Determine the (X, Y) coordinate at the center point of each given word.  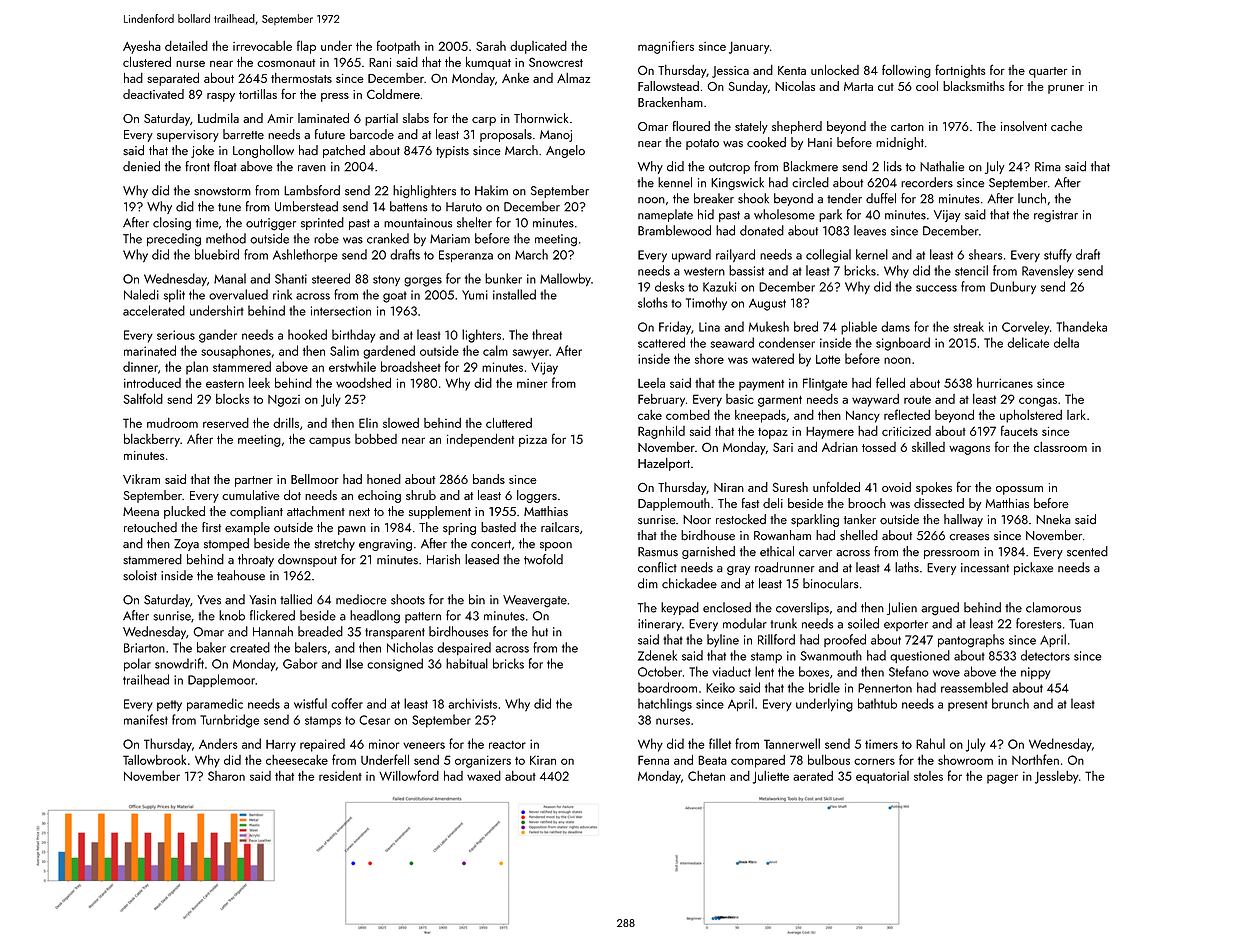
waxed (484, 776)
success (936, 288)
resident (340, 776)
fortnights (960, 71)
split (174, 295)
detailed (186, 46)
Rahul (930, 743)
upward (691, 255)
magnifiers (666, 47)
